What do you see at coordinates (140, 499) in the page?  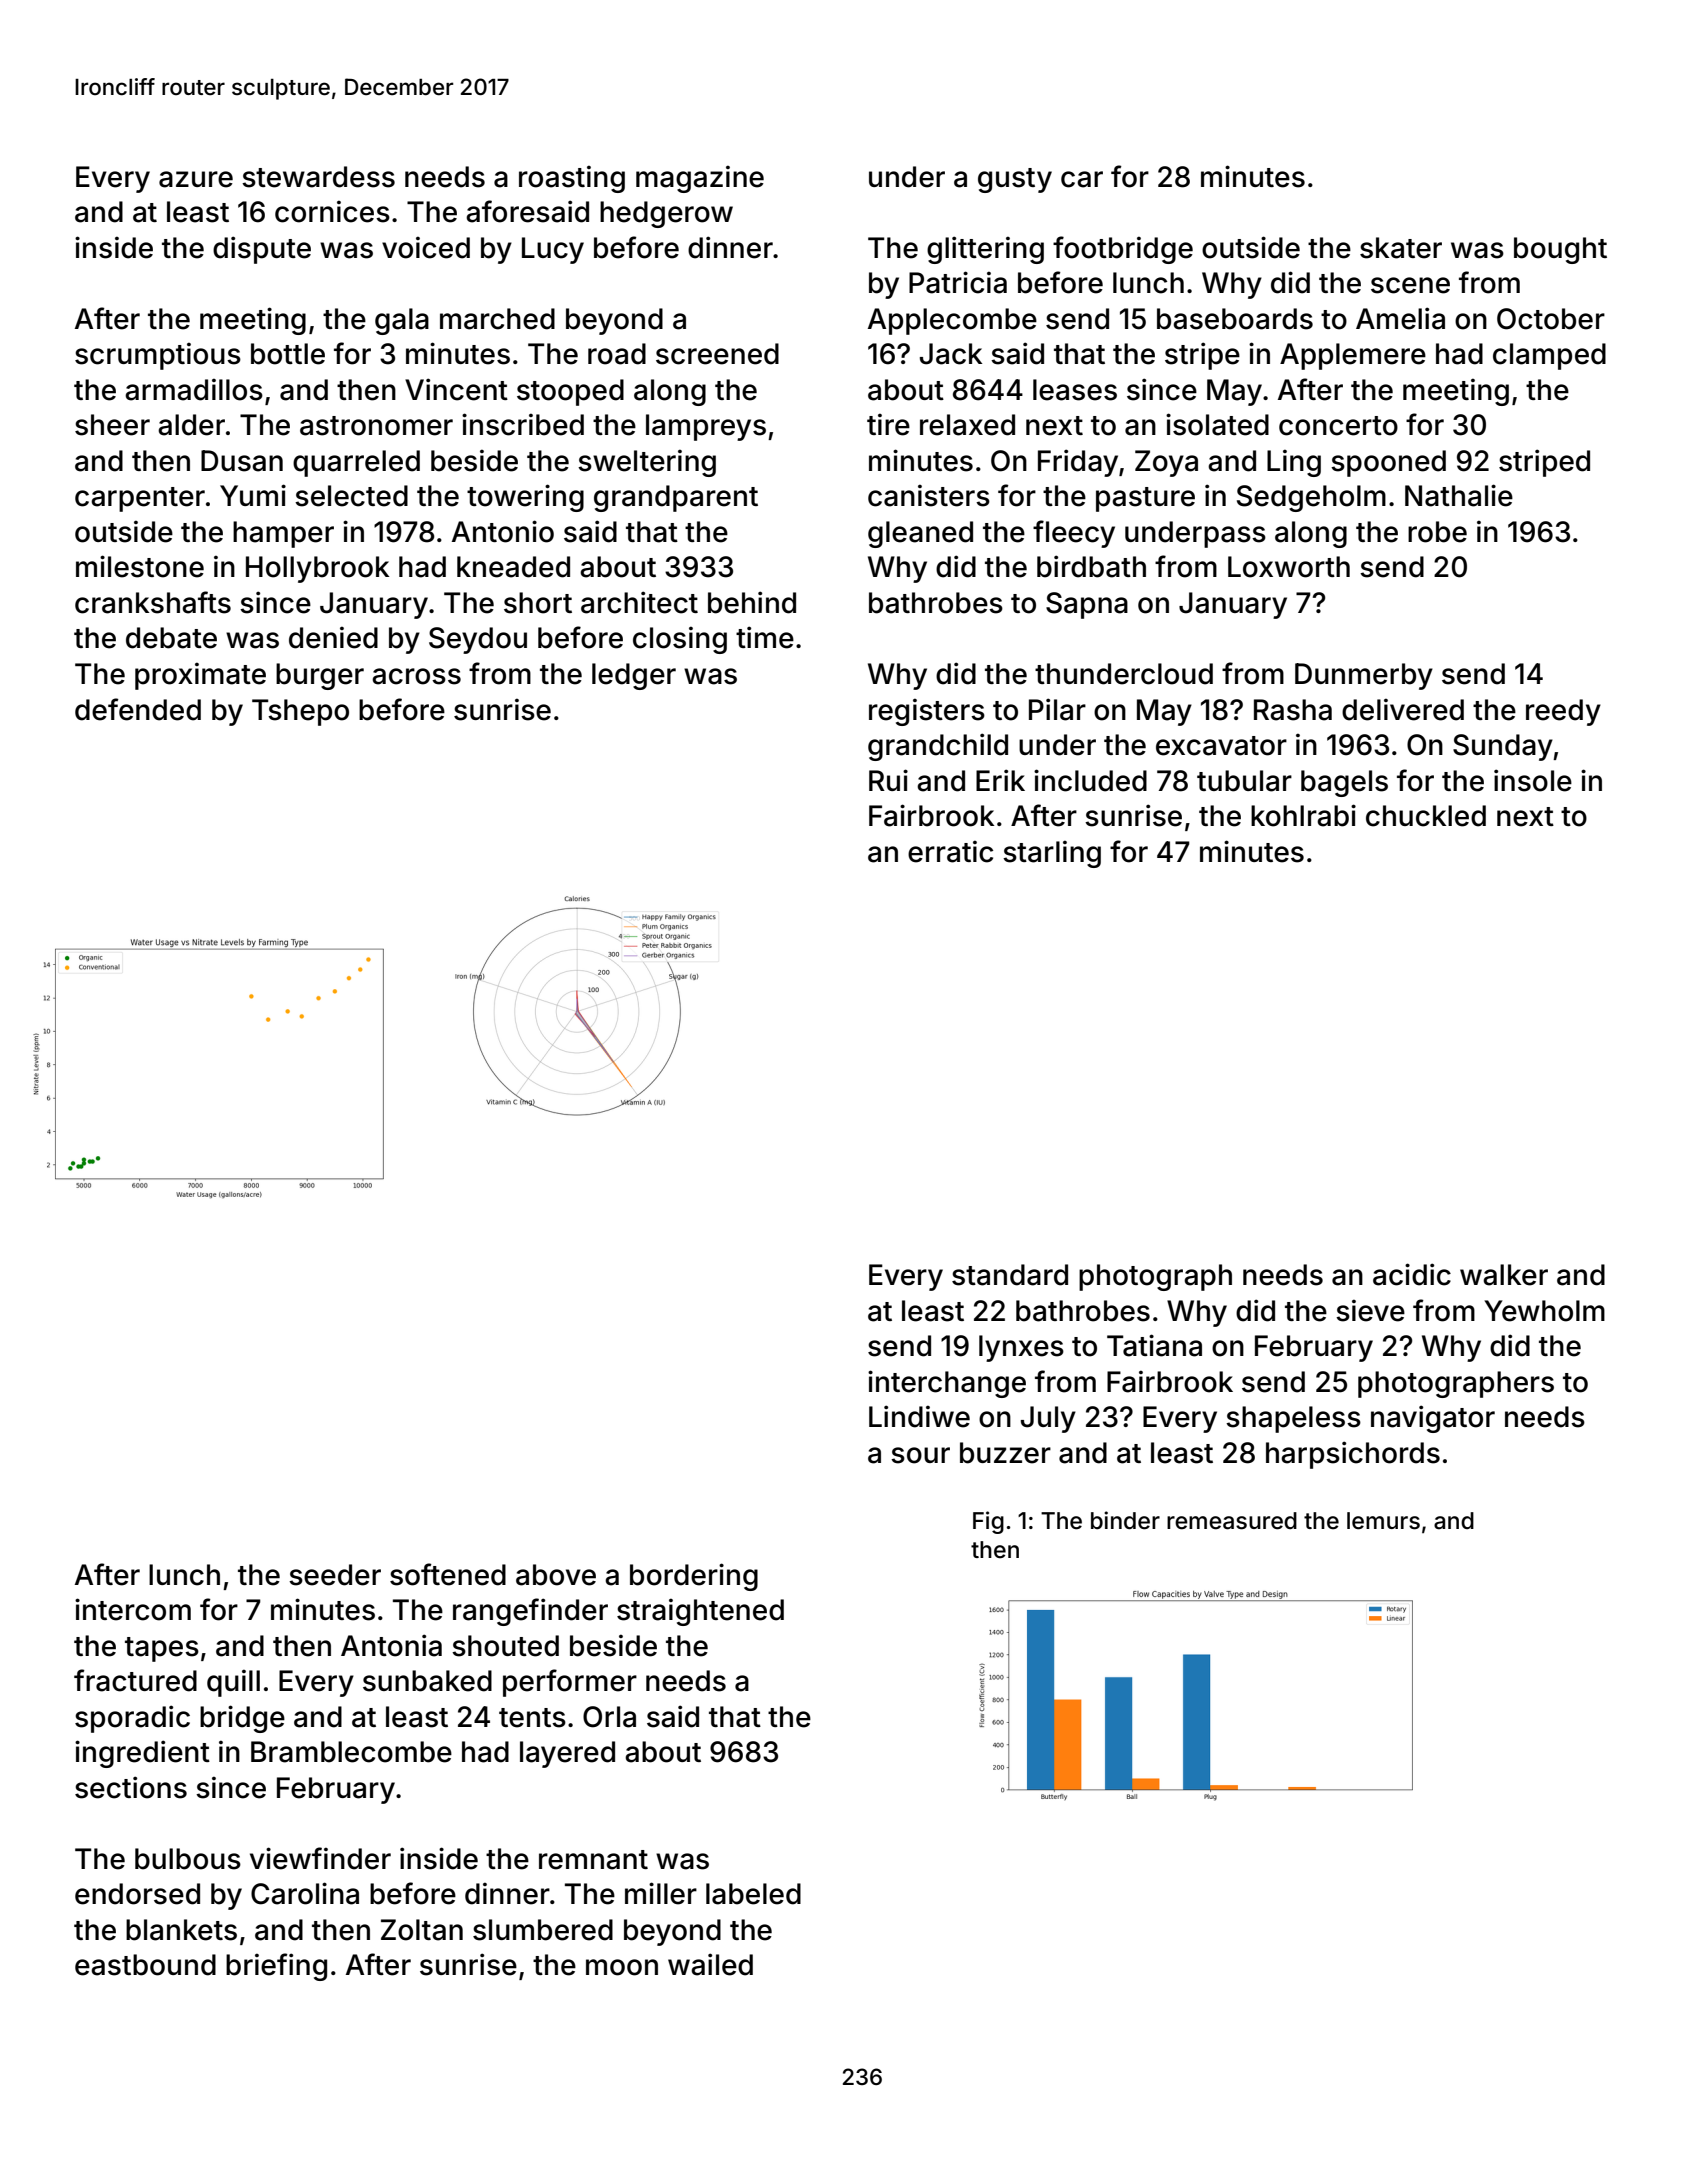 I see `carpenter` at bounding box center [140, 499].
